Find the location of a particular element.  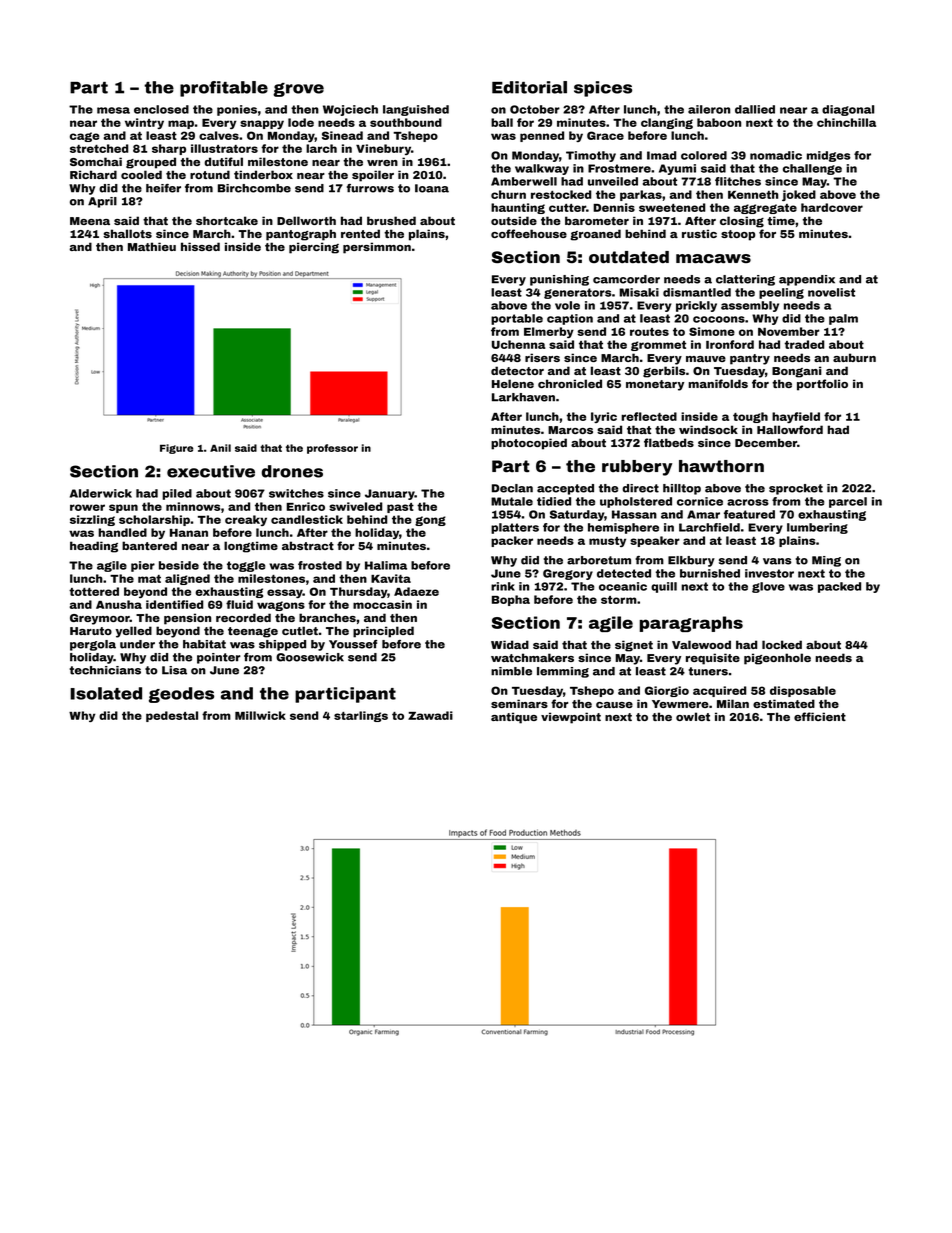

Adaeze is located at coordinates (416, 591).
